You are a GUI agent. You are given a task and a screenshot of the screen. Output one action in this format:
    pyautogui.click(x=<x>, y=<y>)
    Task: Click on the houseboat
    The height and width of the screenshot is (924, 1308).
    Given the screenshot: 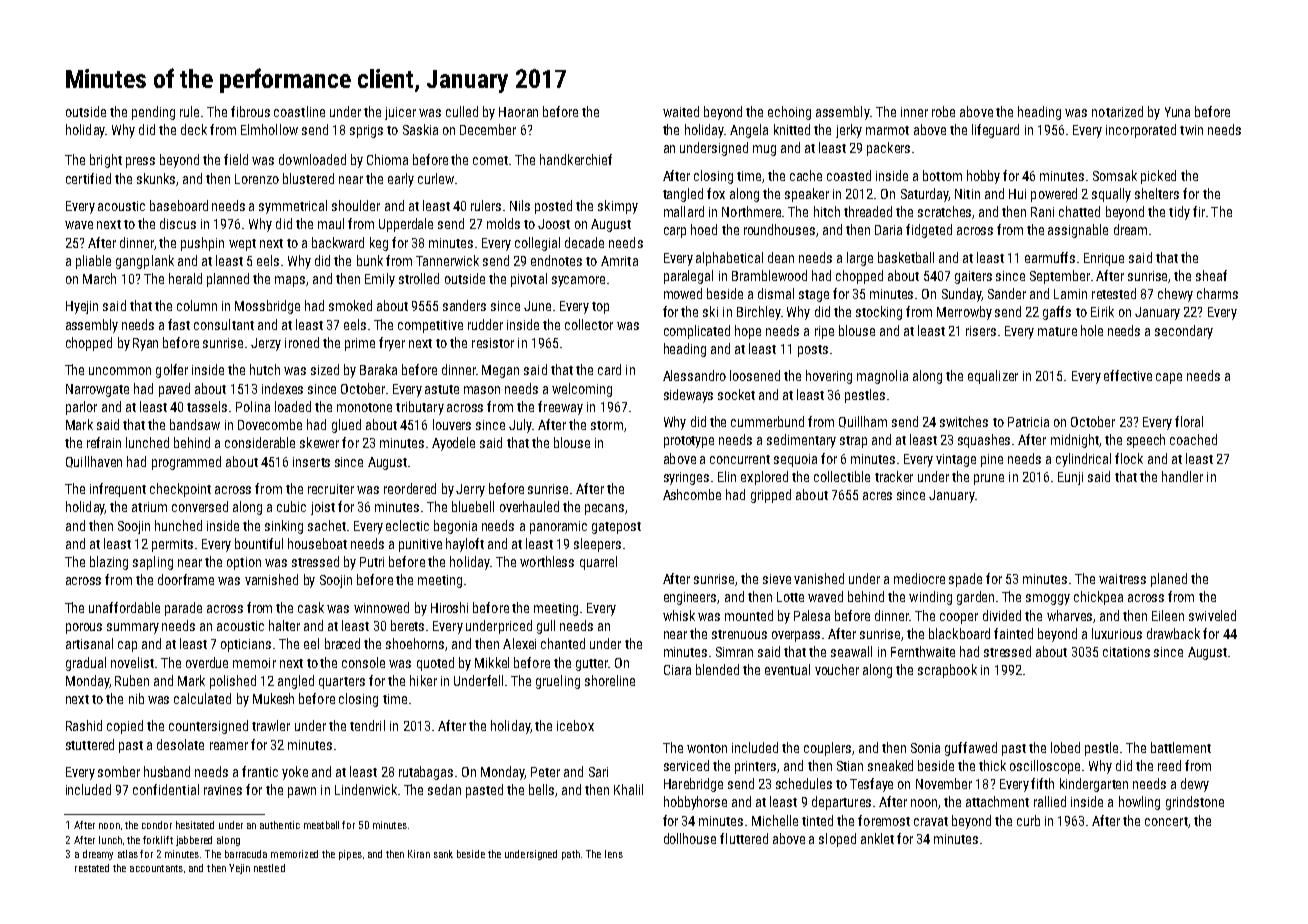 What is the action you would take?
    pyautogui.click(x=317, y=543)
